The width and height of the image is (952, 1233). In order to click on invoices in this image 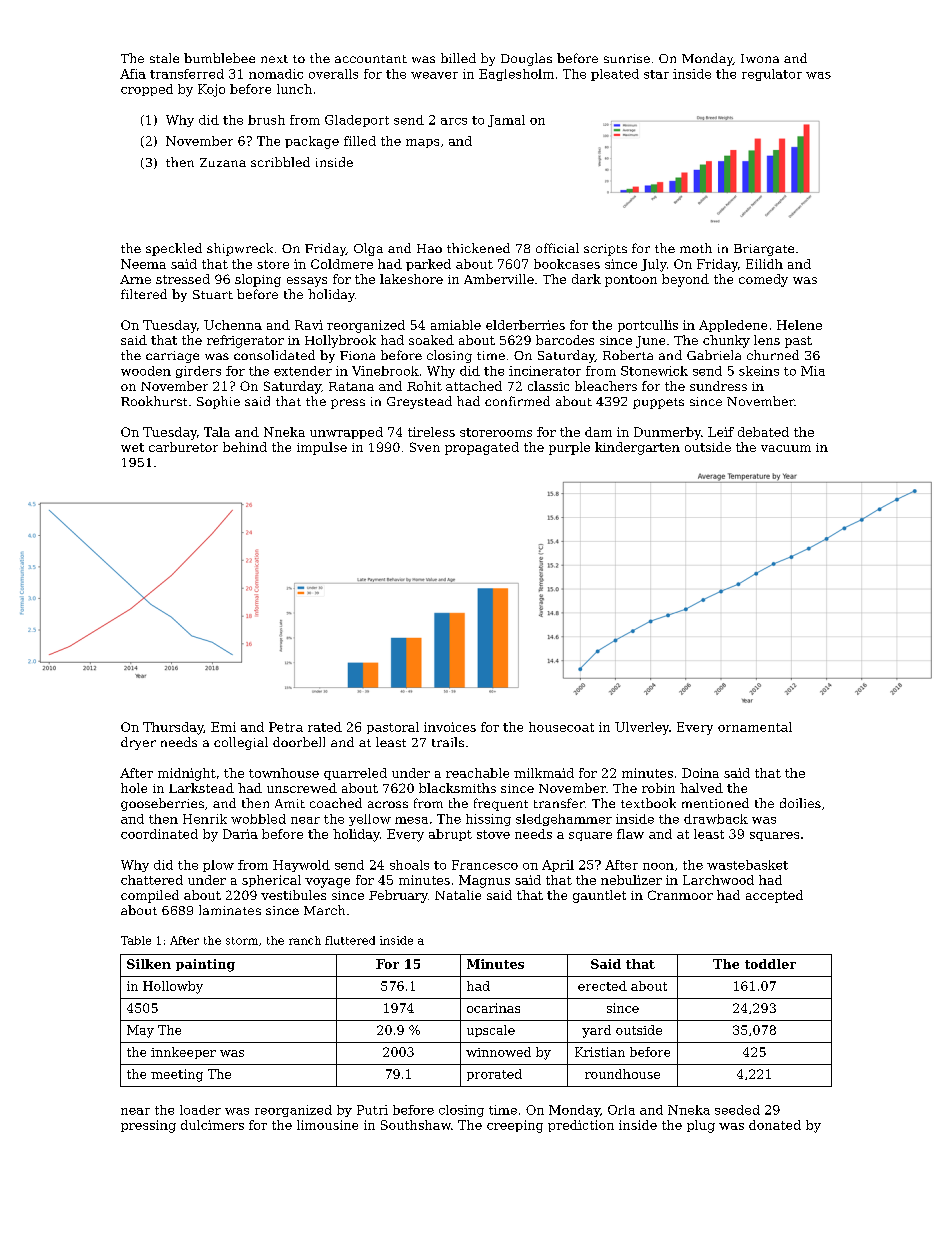, I will do `click(450, 727)`.
